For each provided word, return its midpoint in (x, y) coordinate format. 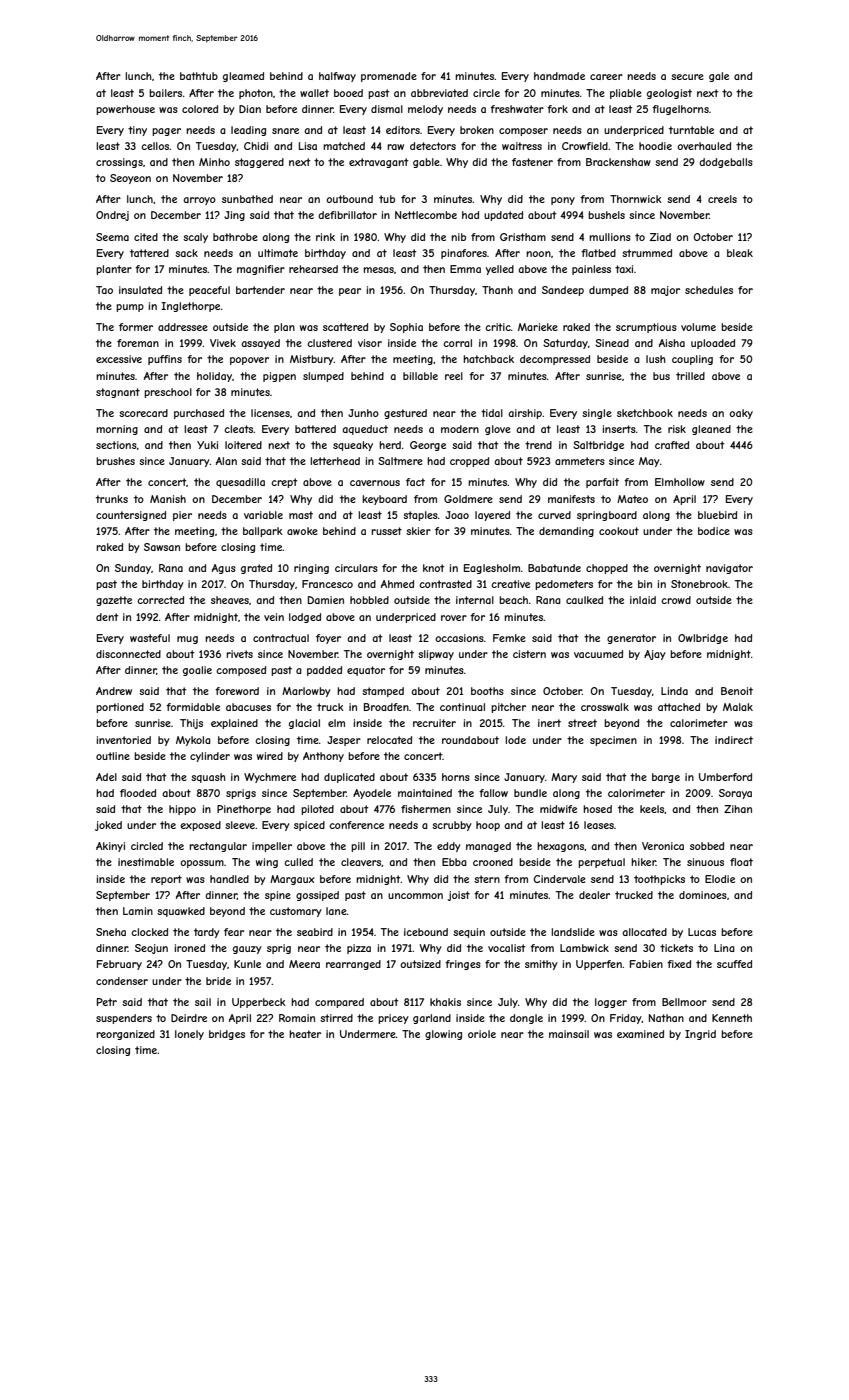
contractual (281, 638)
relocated (389, 740)
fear (234, 932)
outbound (349, 199)
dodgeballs (726, 163)
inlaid (643, 600)
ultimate (278, 253)
